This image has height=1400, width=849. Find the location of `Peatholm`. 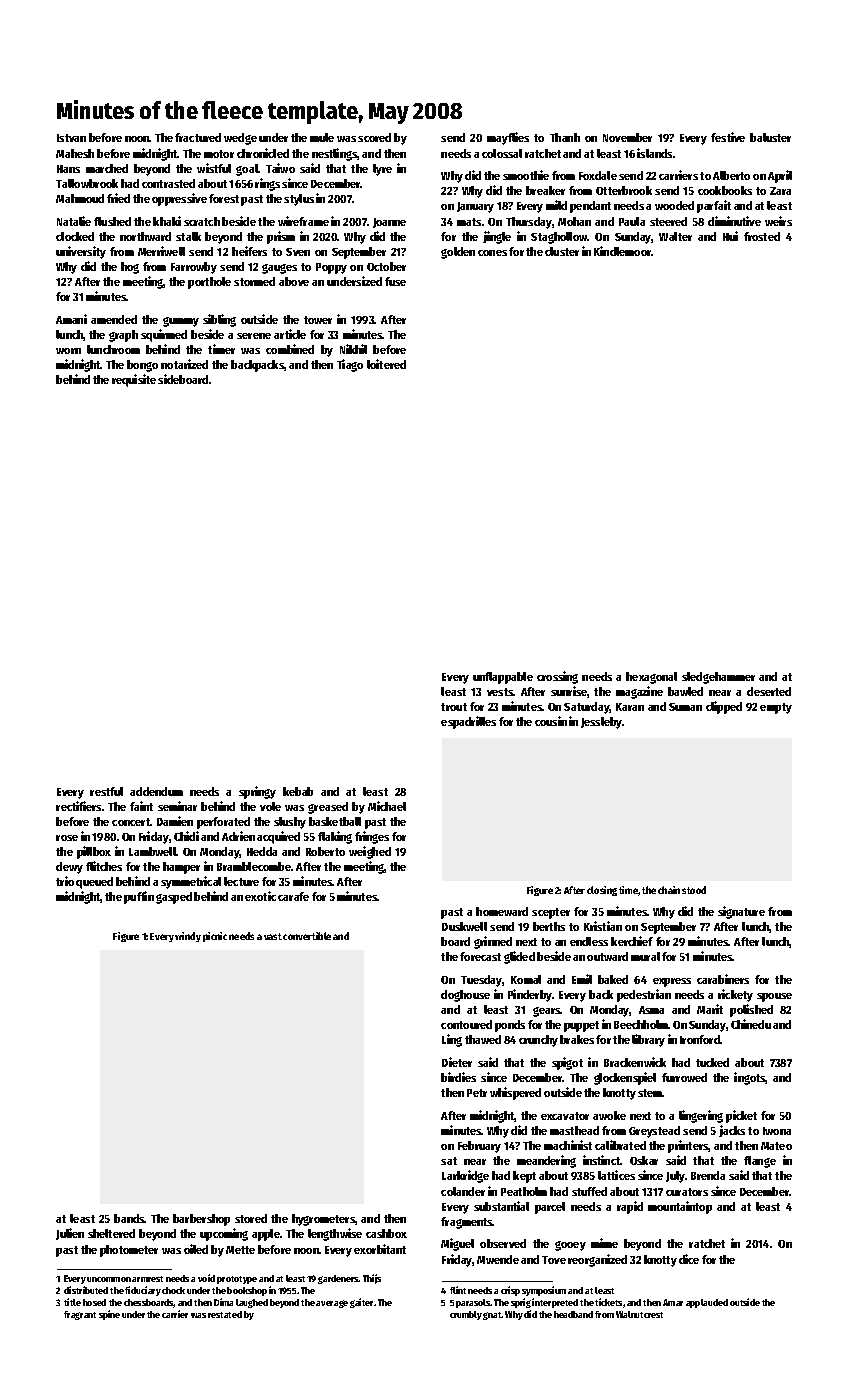

Peatholm is located at coordinates (524, 1191).
